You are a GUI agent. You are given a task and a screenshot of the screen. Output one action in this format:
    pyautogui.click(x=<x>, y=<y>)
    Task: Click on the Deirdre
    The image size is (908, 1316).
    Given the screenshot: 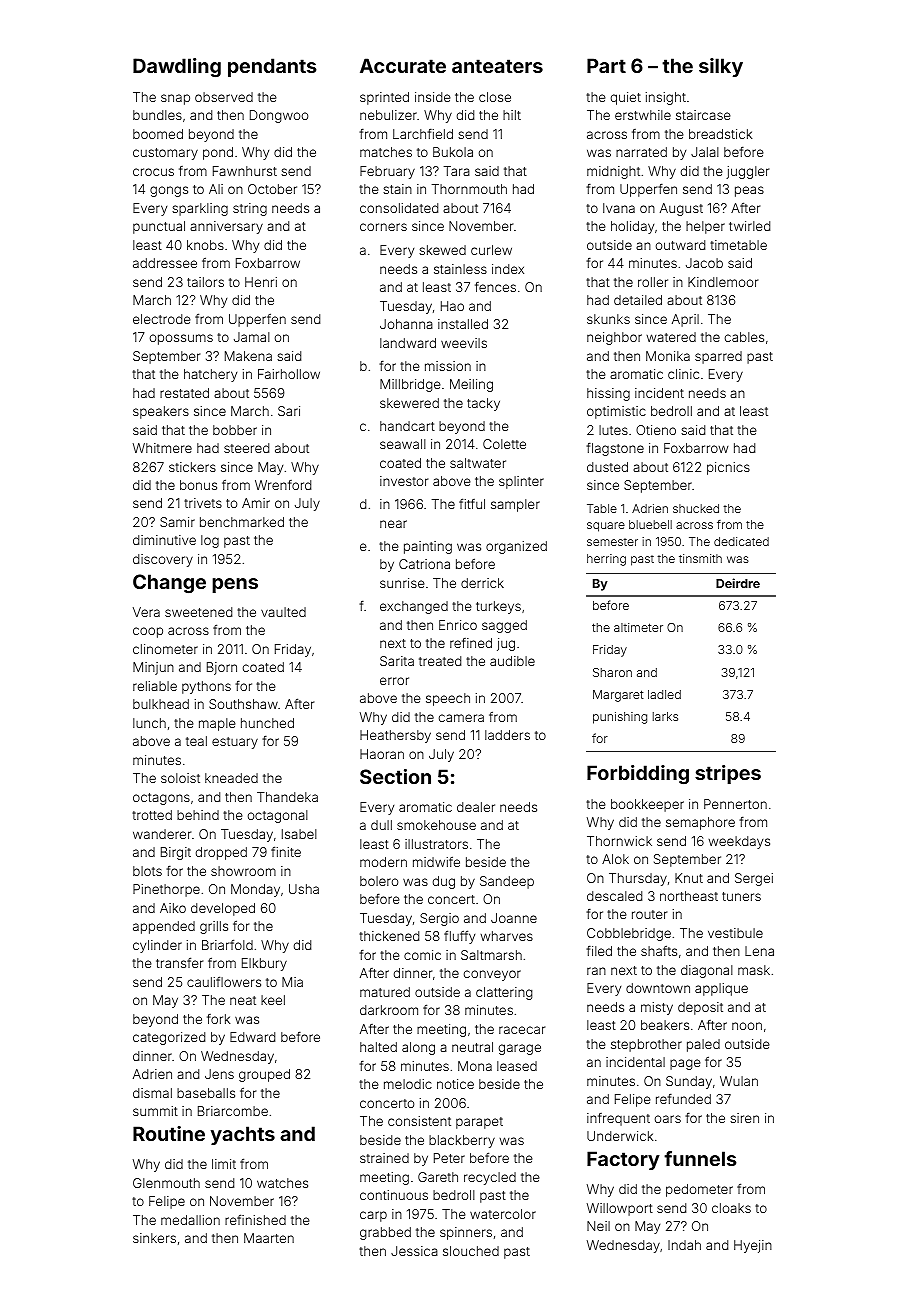 What is the action you would take?
    pyautogui.click(x=738, y=583)
